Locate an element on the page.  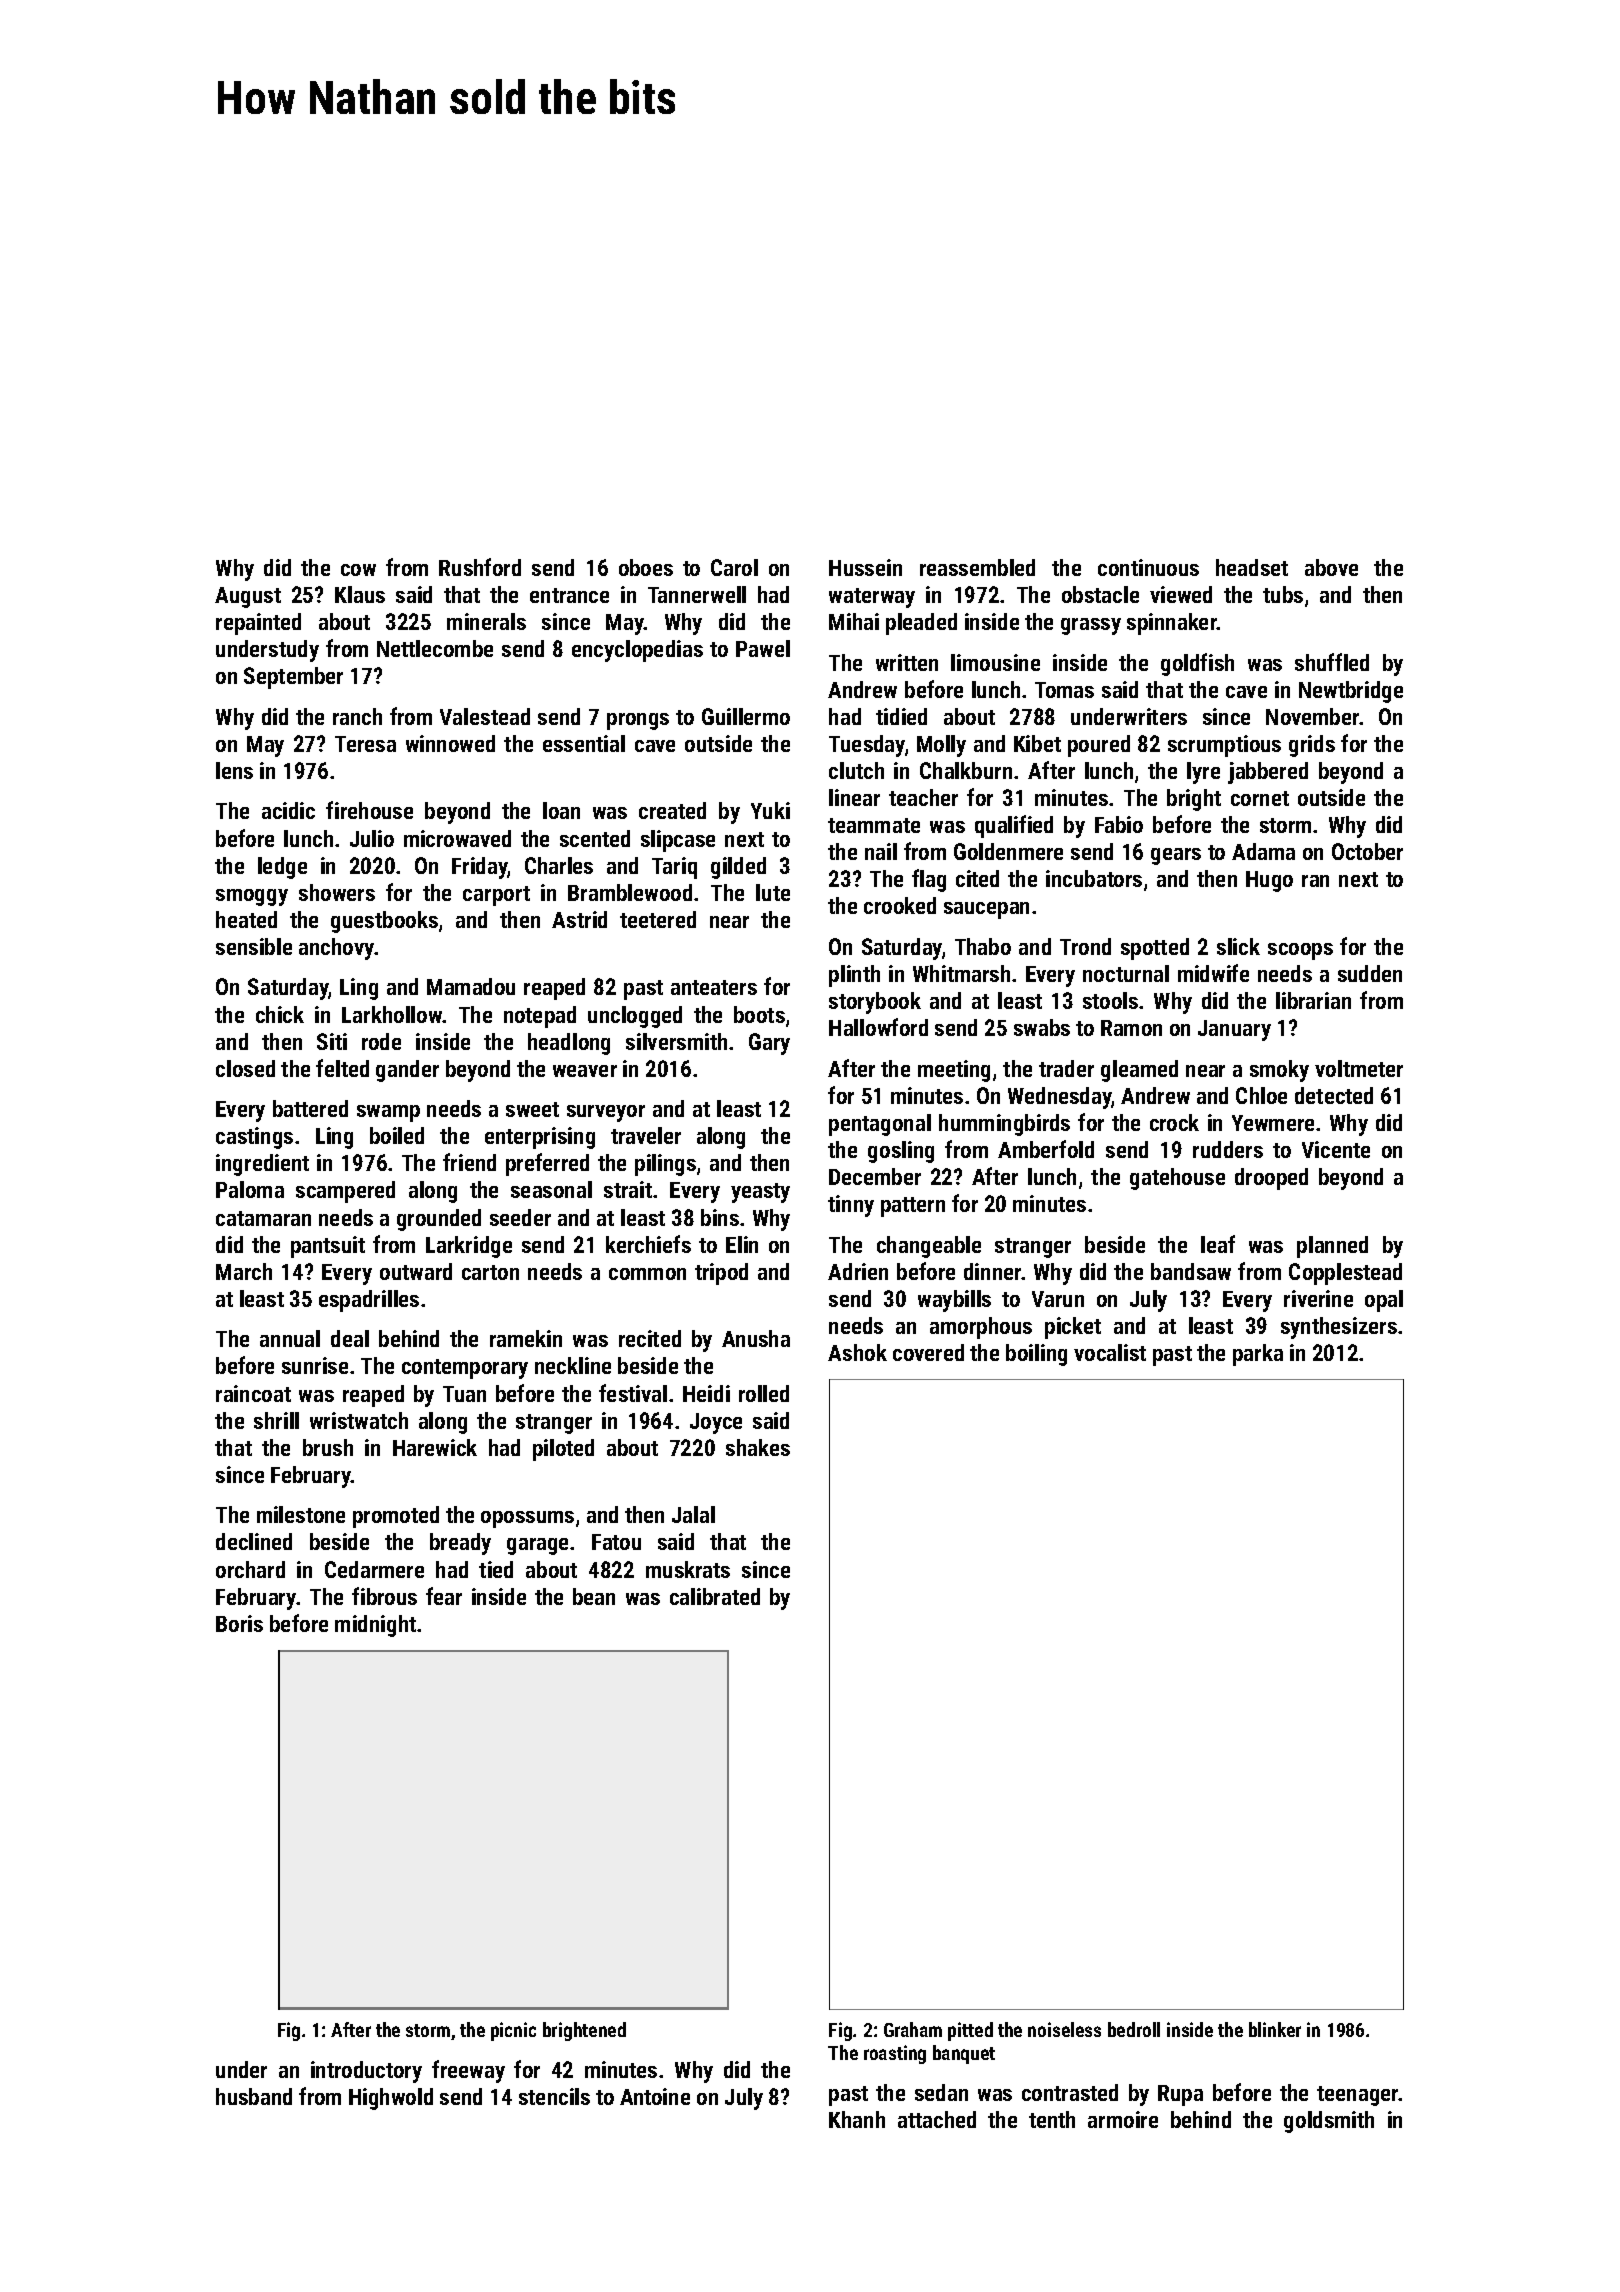
continuous is located at coordinates (1148, 567).
